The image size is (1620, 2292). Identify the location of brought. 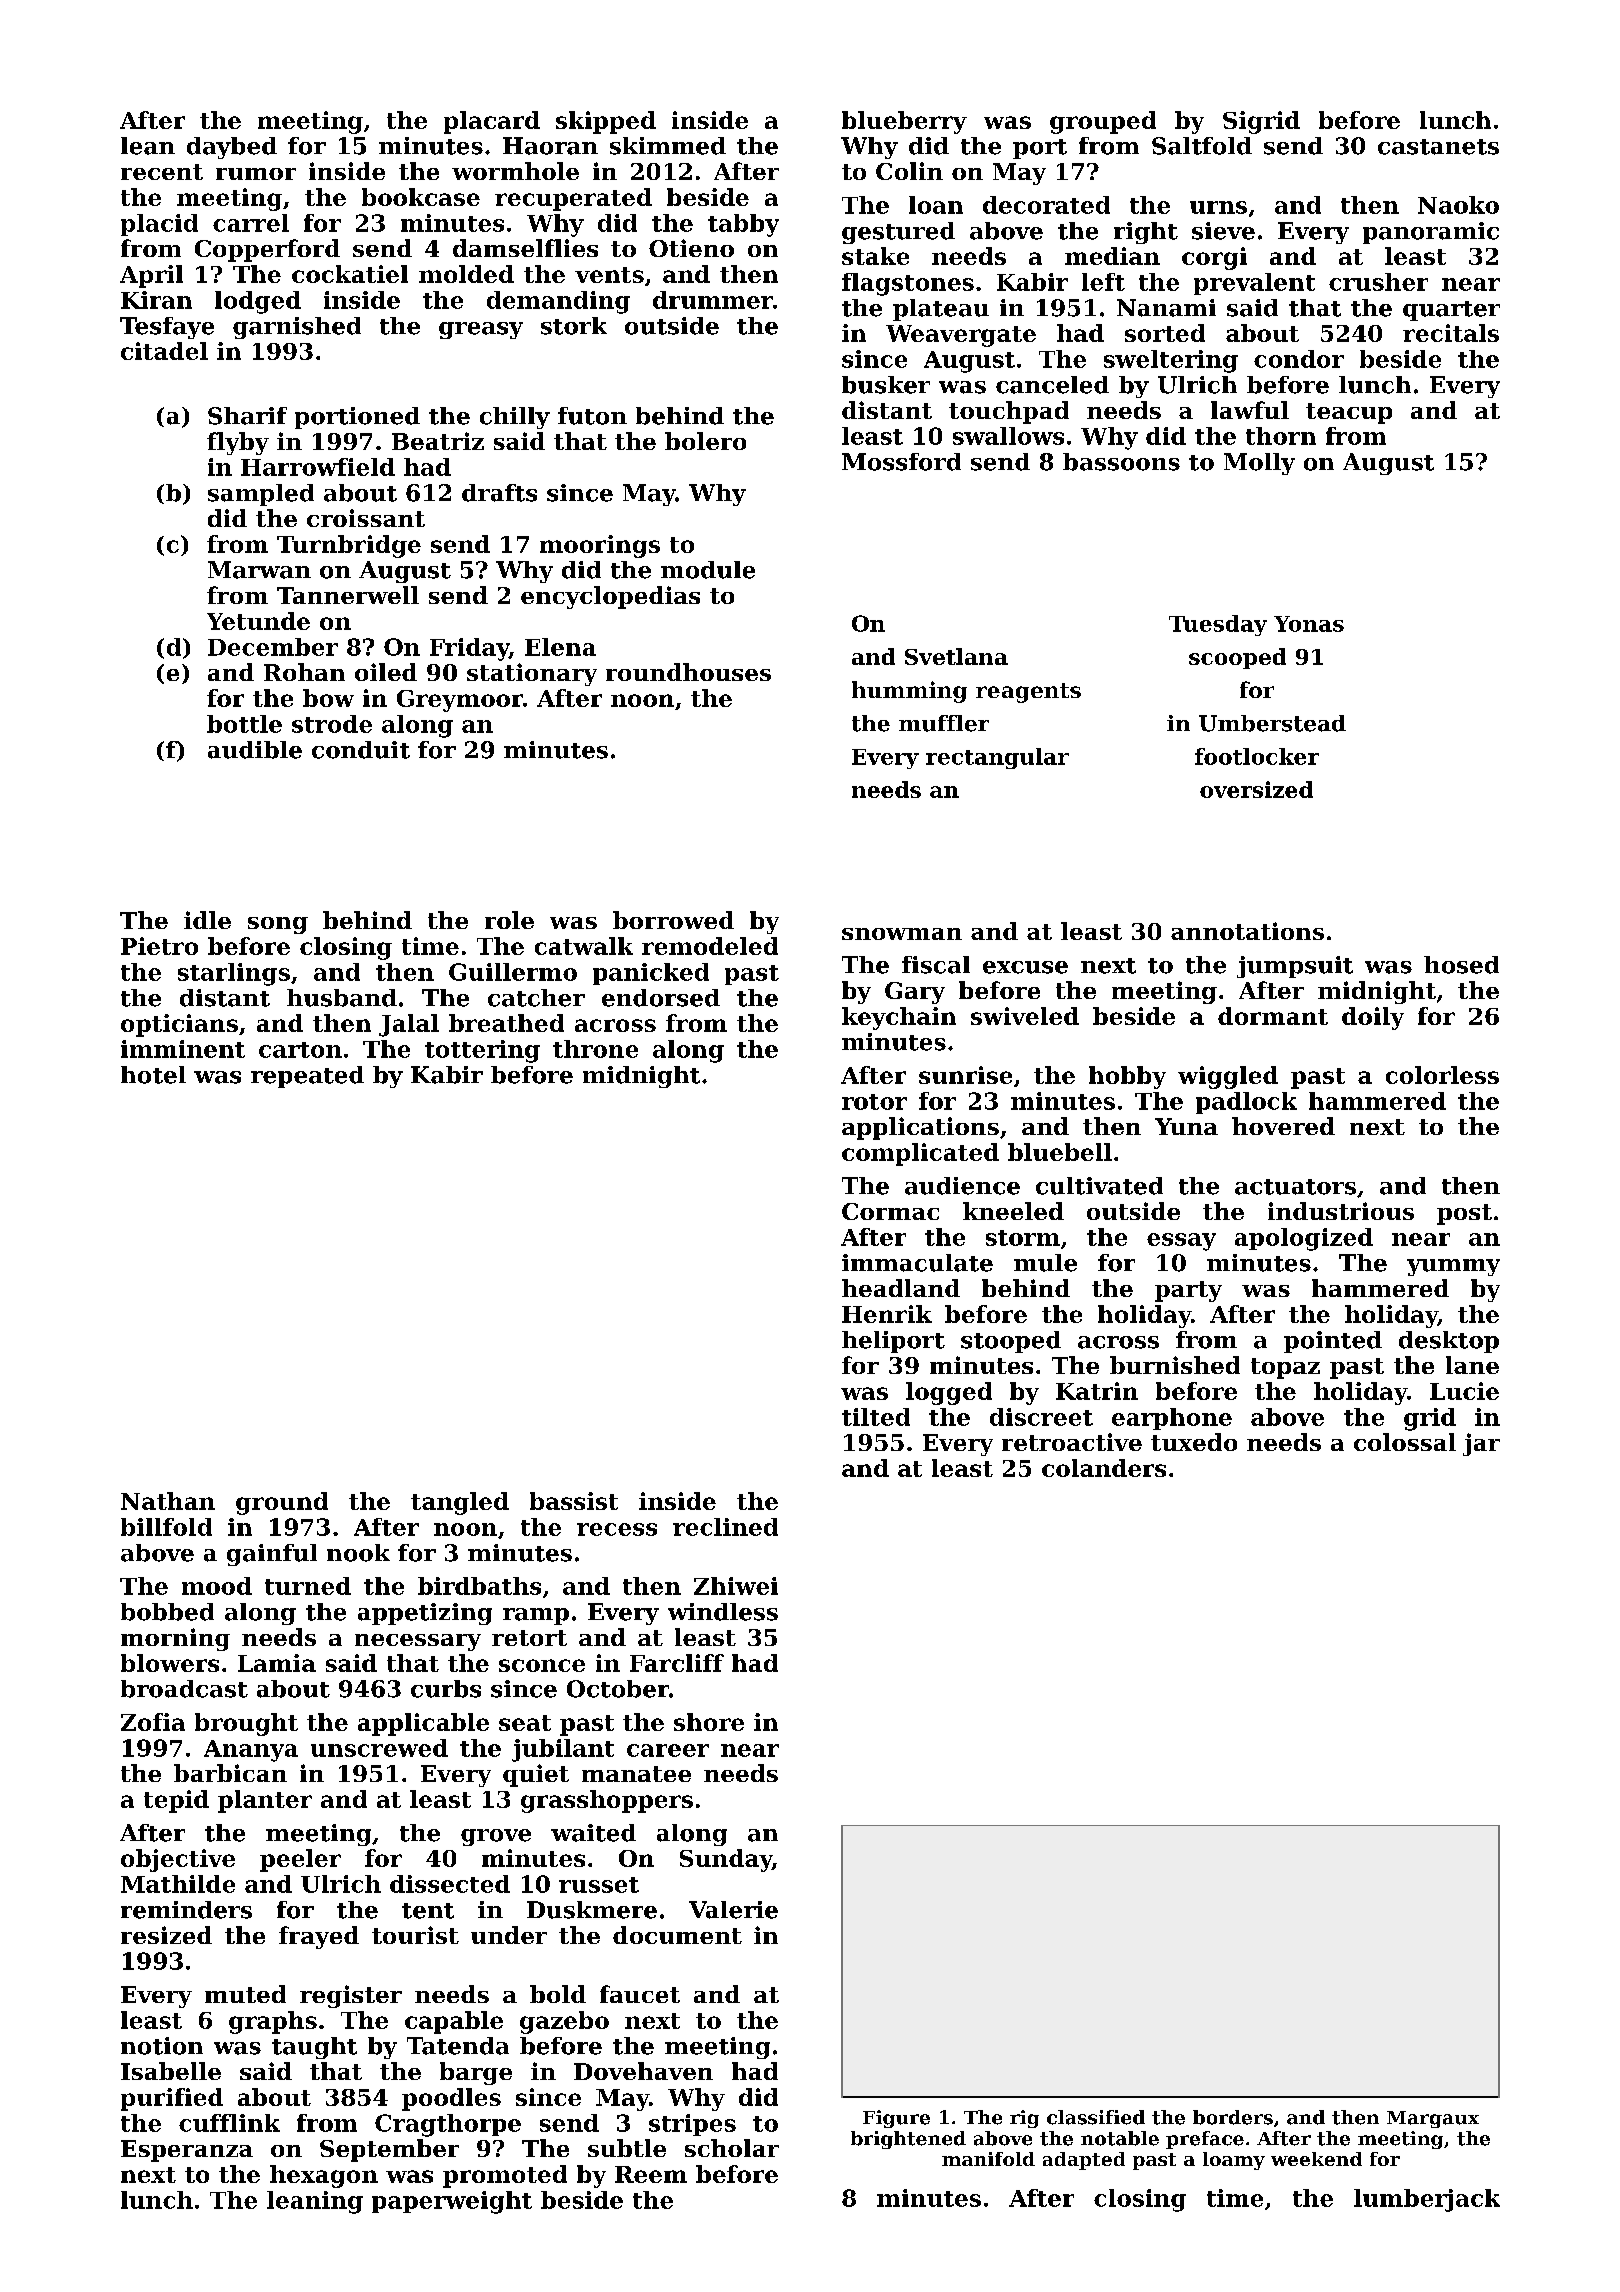
(246, 1724).
